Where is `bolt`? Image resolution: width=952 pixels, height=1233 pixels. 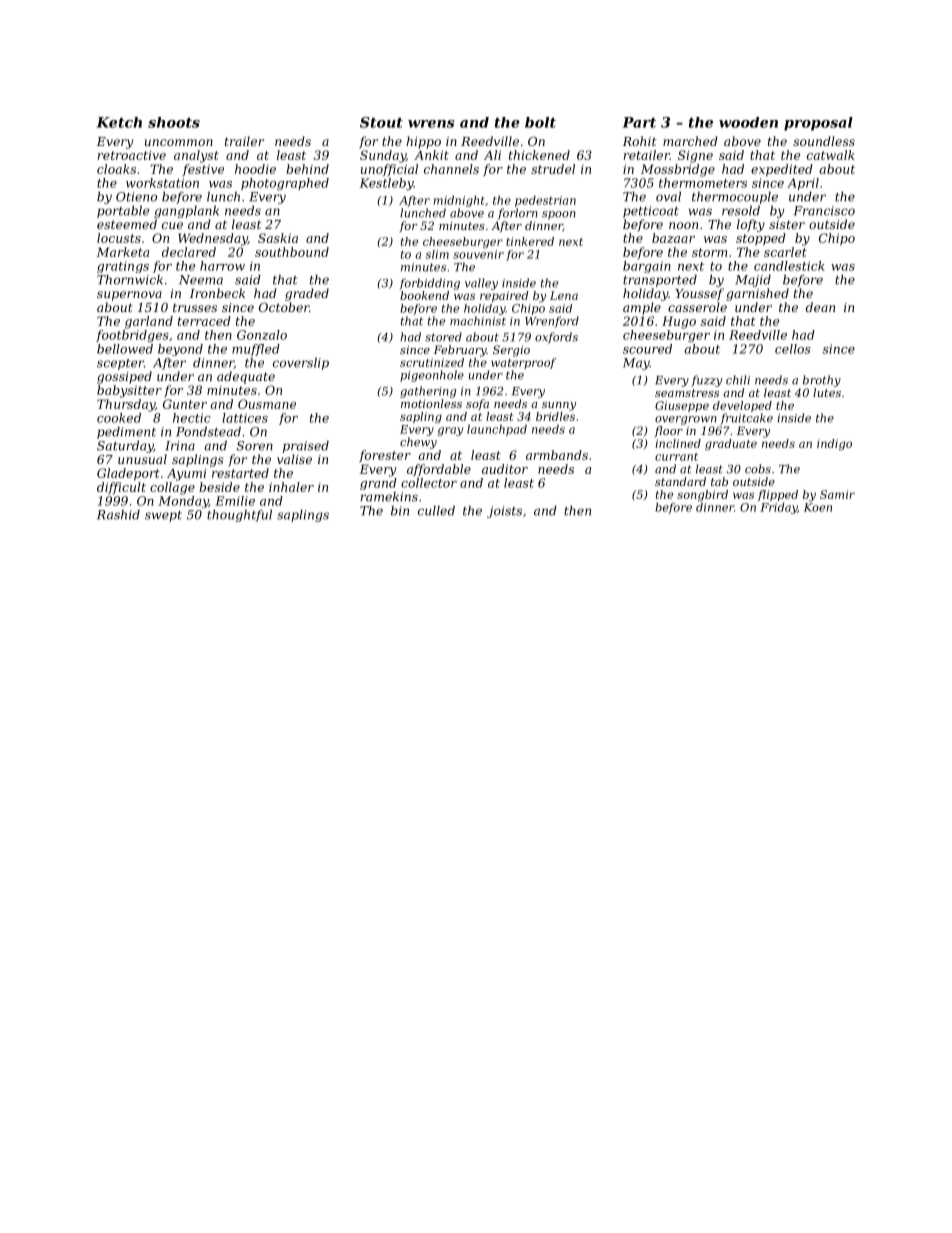
bolt is located at coordinates (540, 122).
